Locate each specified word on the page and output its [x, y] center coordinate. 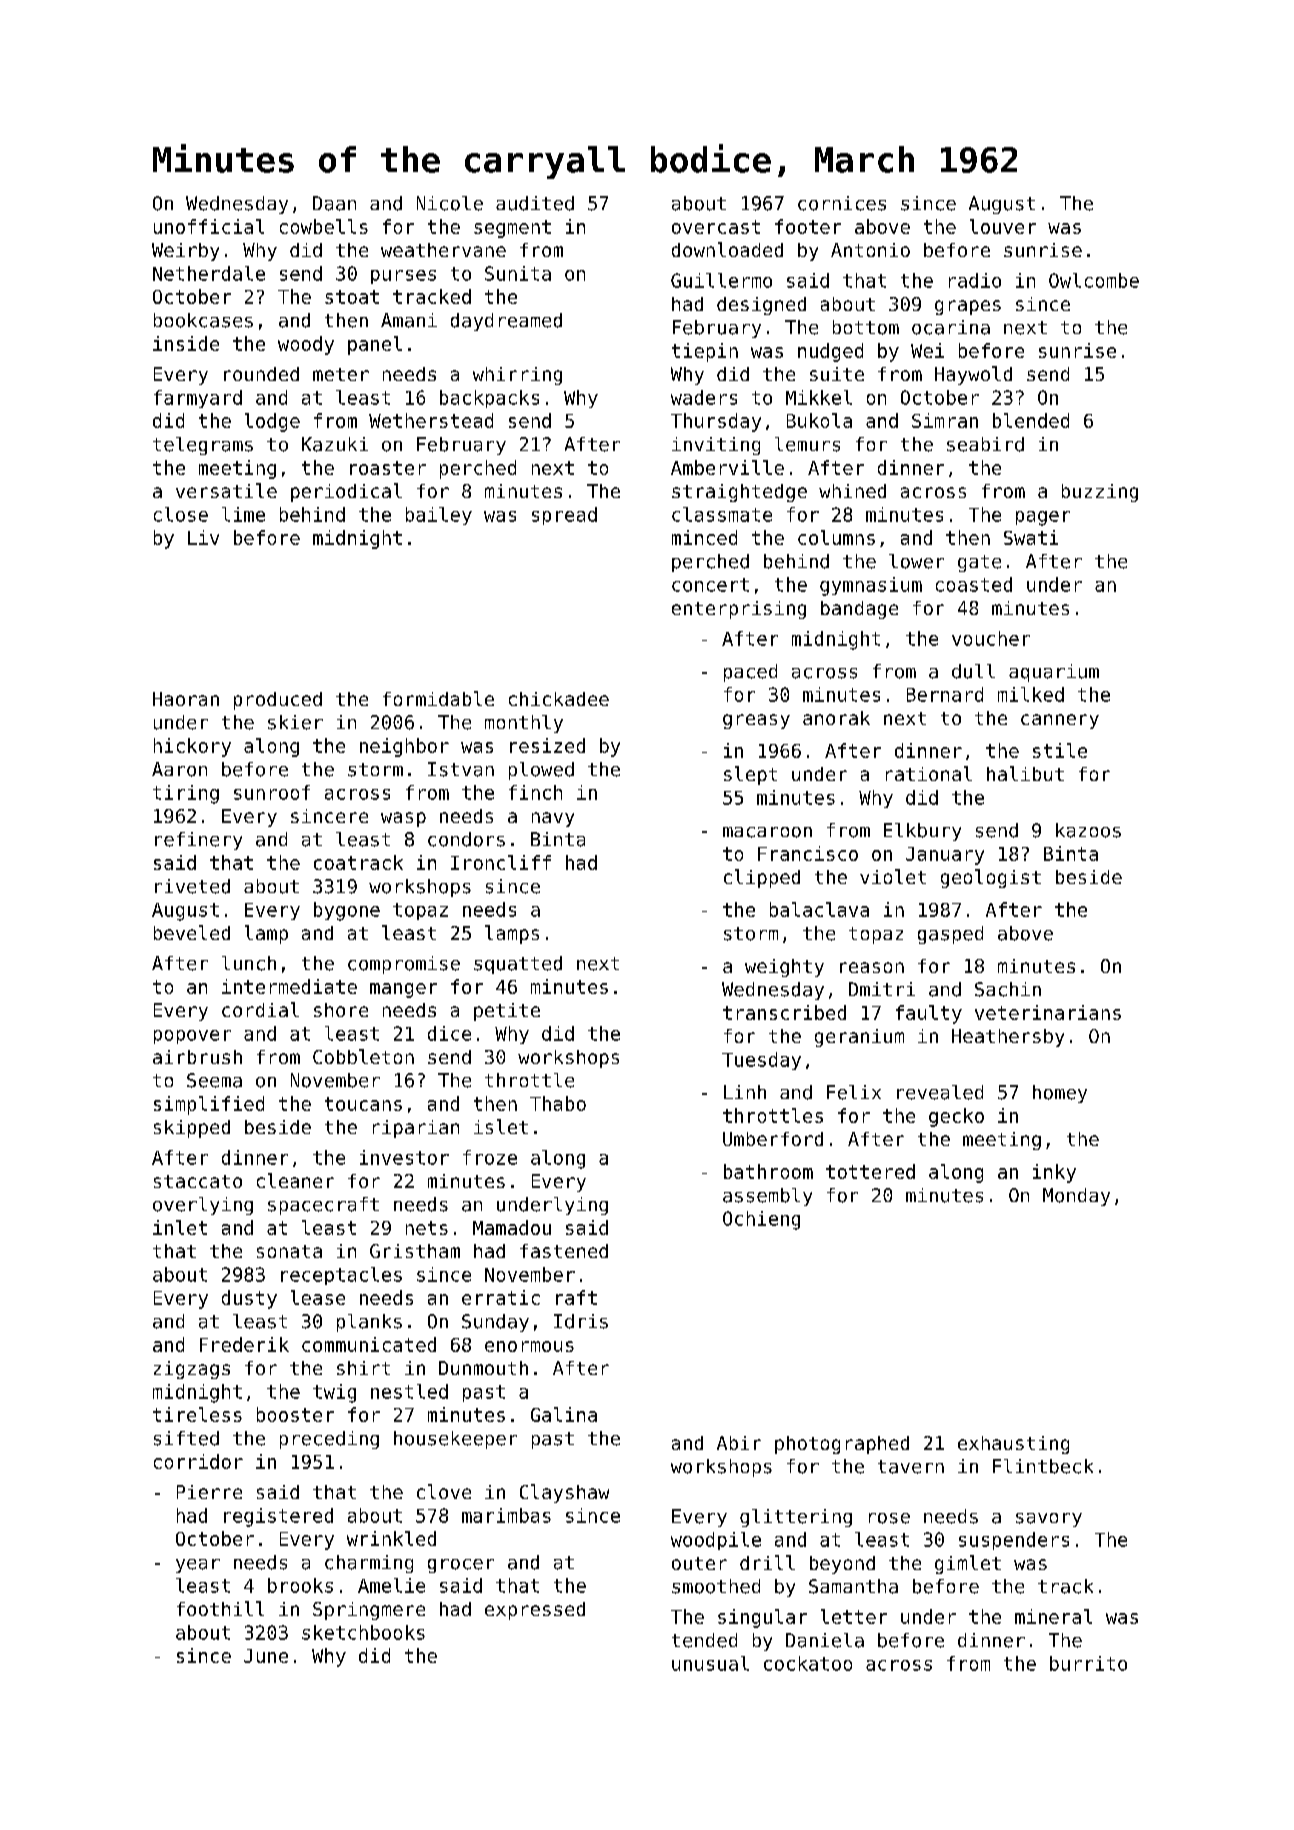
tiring [186, 794]
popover [192, 1037]
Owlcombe [1094, 280]
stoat [352, 297]
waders [704, 397]
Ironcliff [501, 862]
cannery [1060, 721]
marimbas [506, 1515]
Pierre [209, 1492]
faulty [929, 1014]
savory [1049, 1520]
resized [547, 745]
